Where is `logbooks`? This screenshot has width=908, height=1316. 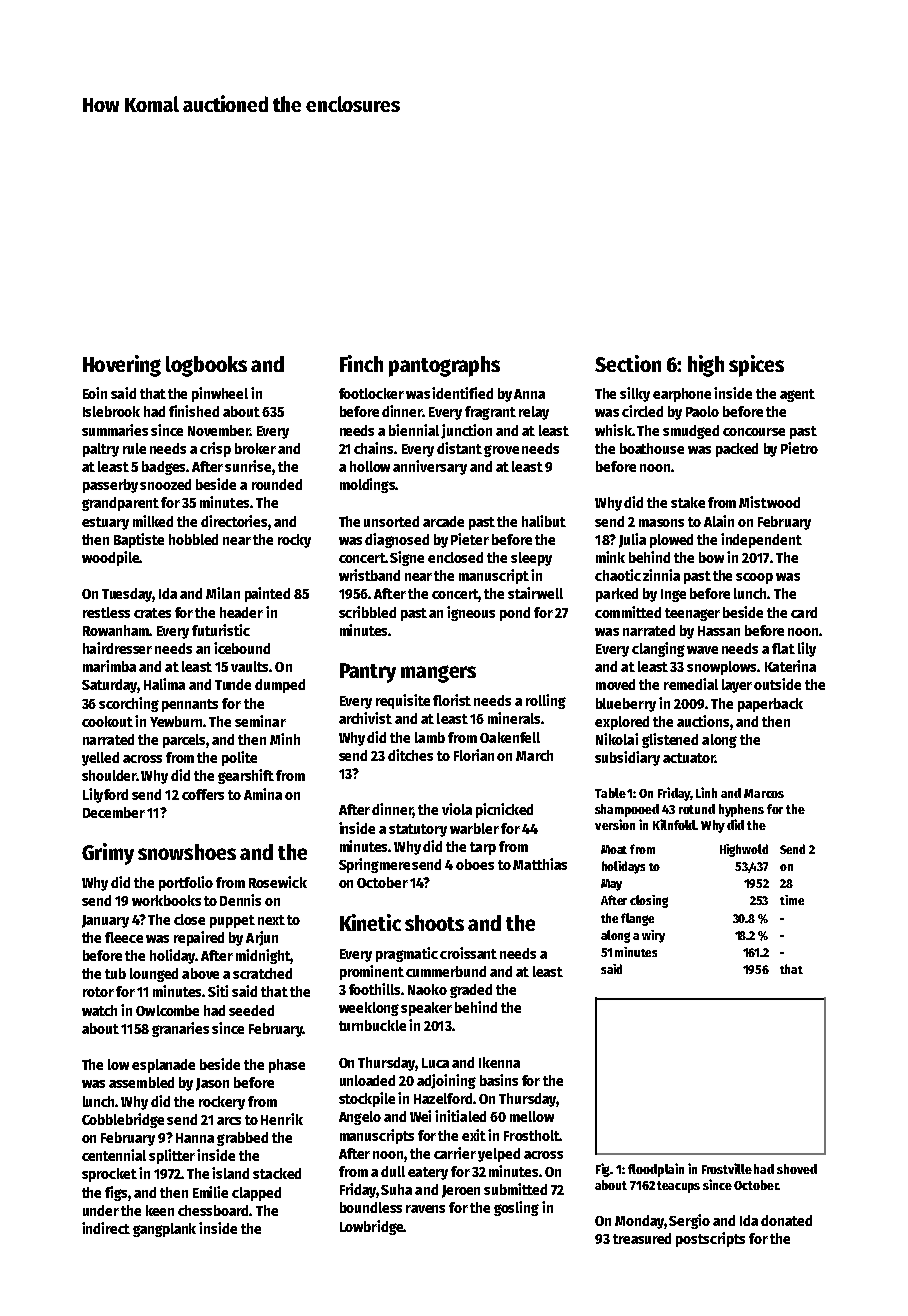 logbooks is located at coordinates (206, 366).
